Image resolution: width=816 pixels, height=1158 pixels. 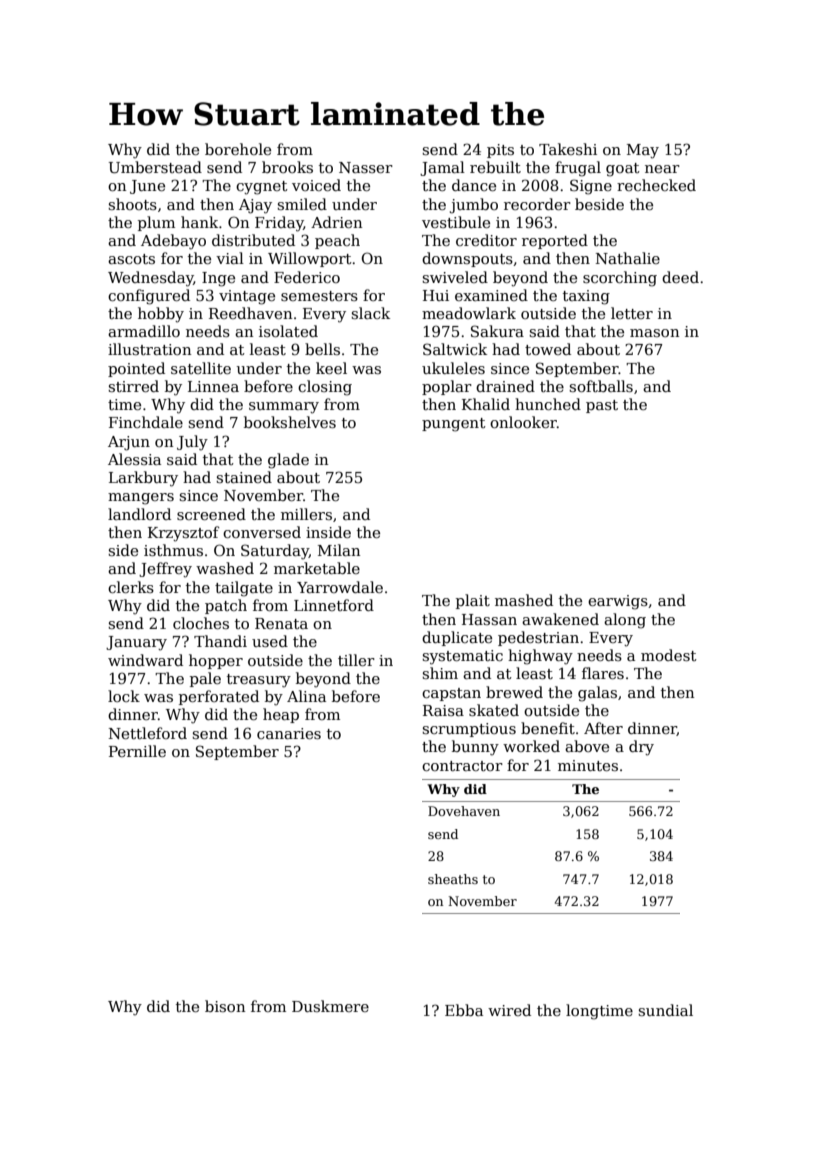 What do you see at coordinates (366, 167) in the page?
I see `Nasser` at bounding box center [366, 167].
